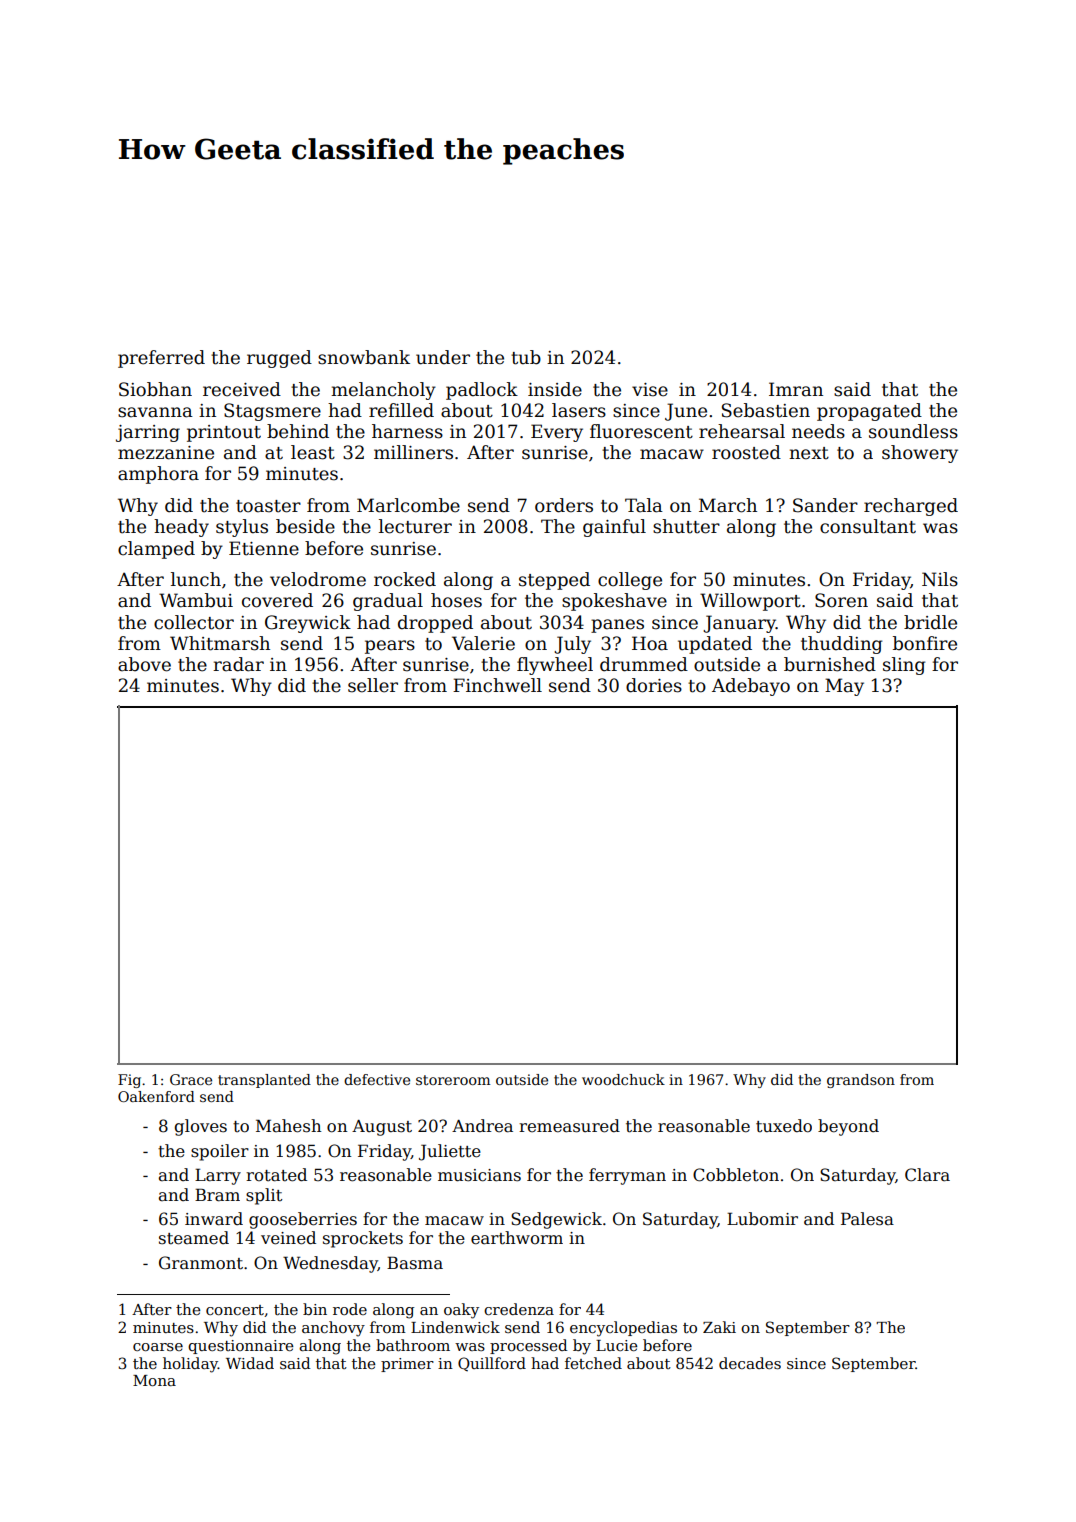 The image size is (1076, 1522). I want to click on anchovy, so click(333, 1329).
